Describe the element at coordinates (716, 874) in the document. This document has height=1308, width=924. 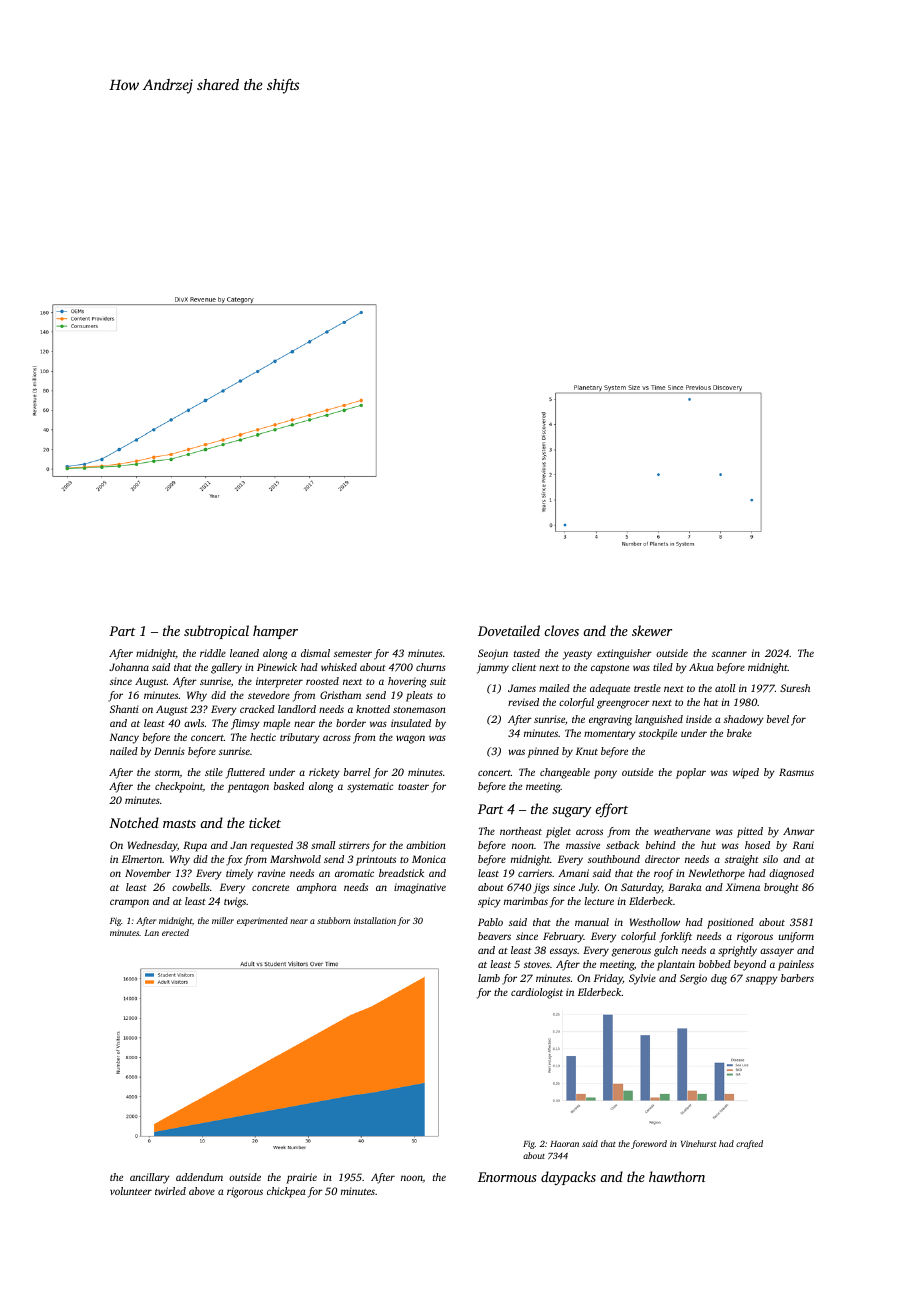
I see `Newlethorpe` at that location.
